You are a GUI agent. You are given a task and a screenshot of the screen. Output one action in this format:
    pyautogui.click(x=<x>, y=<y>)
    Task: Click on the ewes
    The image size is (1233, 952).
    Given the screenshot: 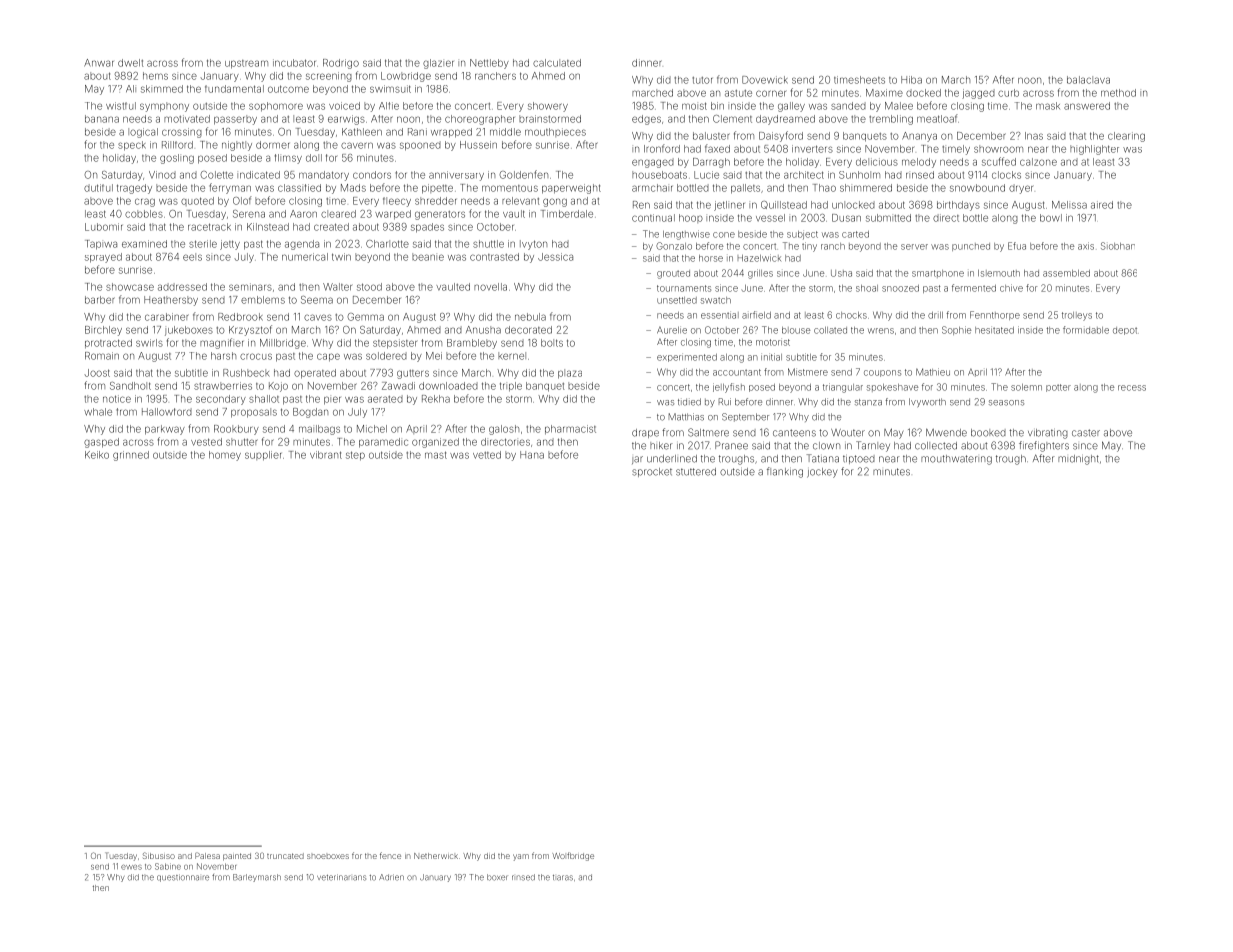 What is the action you would take?
    pyautogui.click(x=131, y=867)
